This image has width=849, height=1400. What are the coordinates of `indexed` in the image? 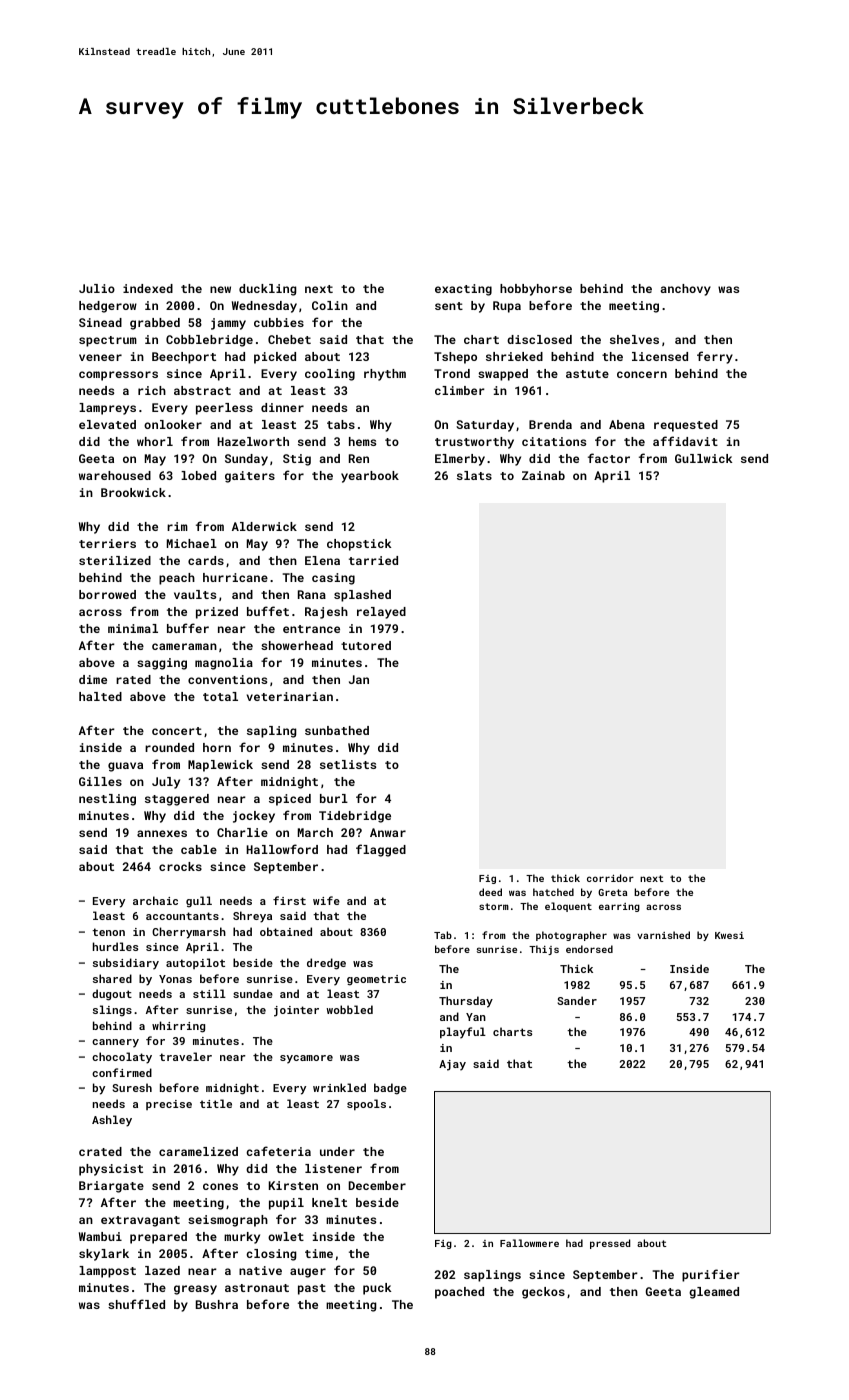 It's located at (148, 288).
